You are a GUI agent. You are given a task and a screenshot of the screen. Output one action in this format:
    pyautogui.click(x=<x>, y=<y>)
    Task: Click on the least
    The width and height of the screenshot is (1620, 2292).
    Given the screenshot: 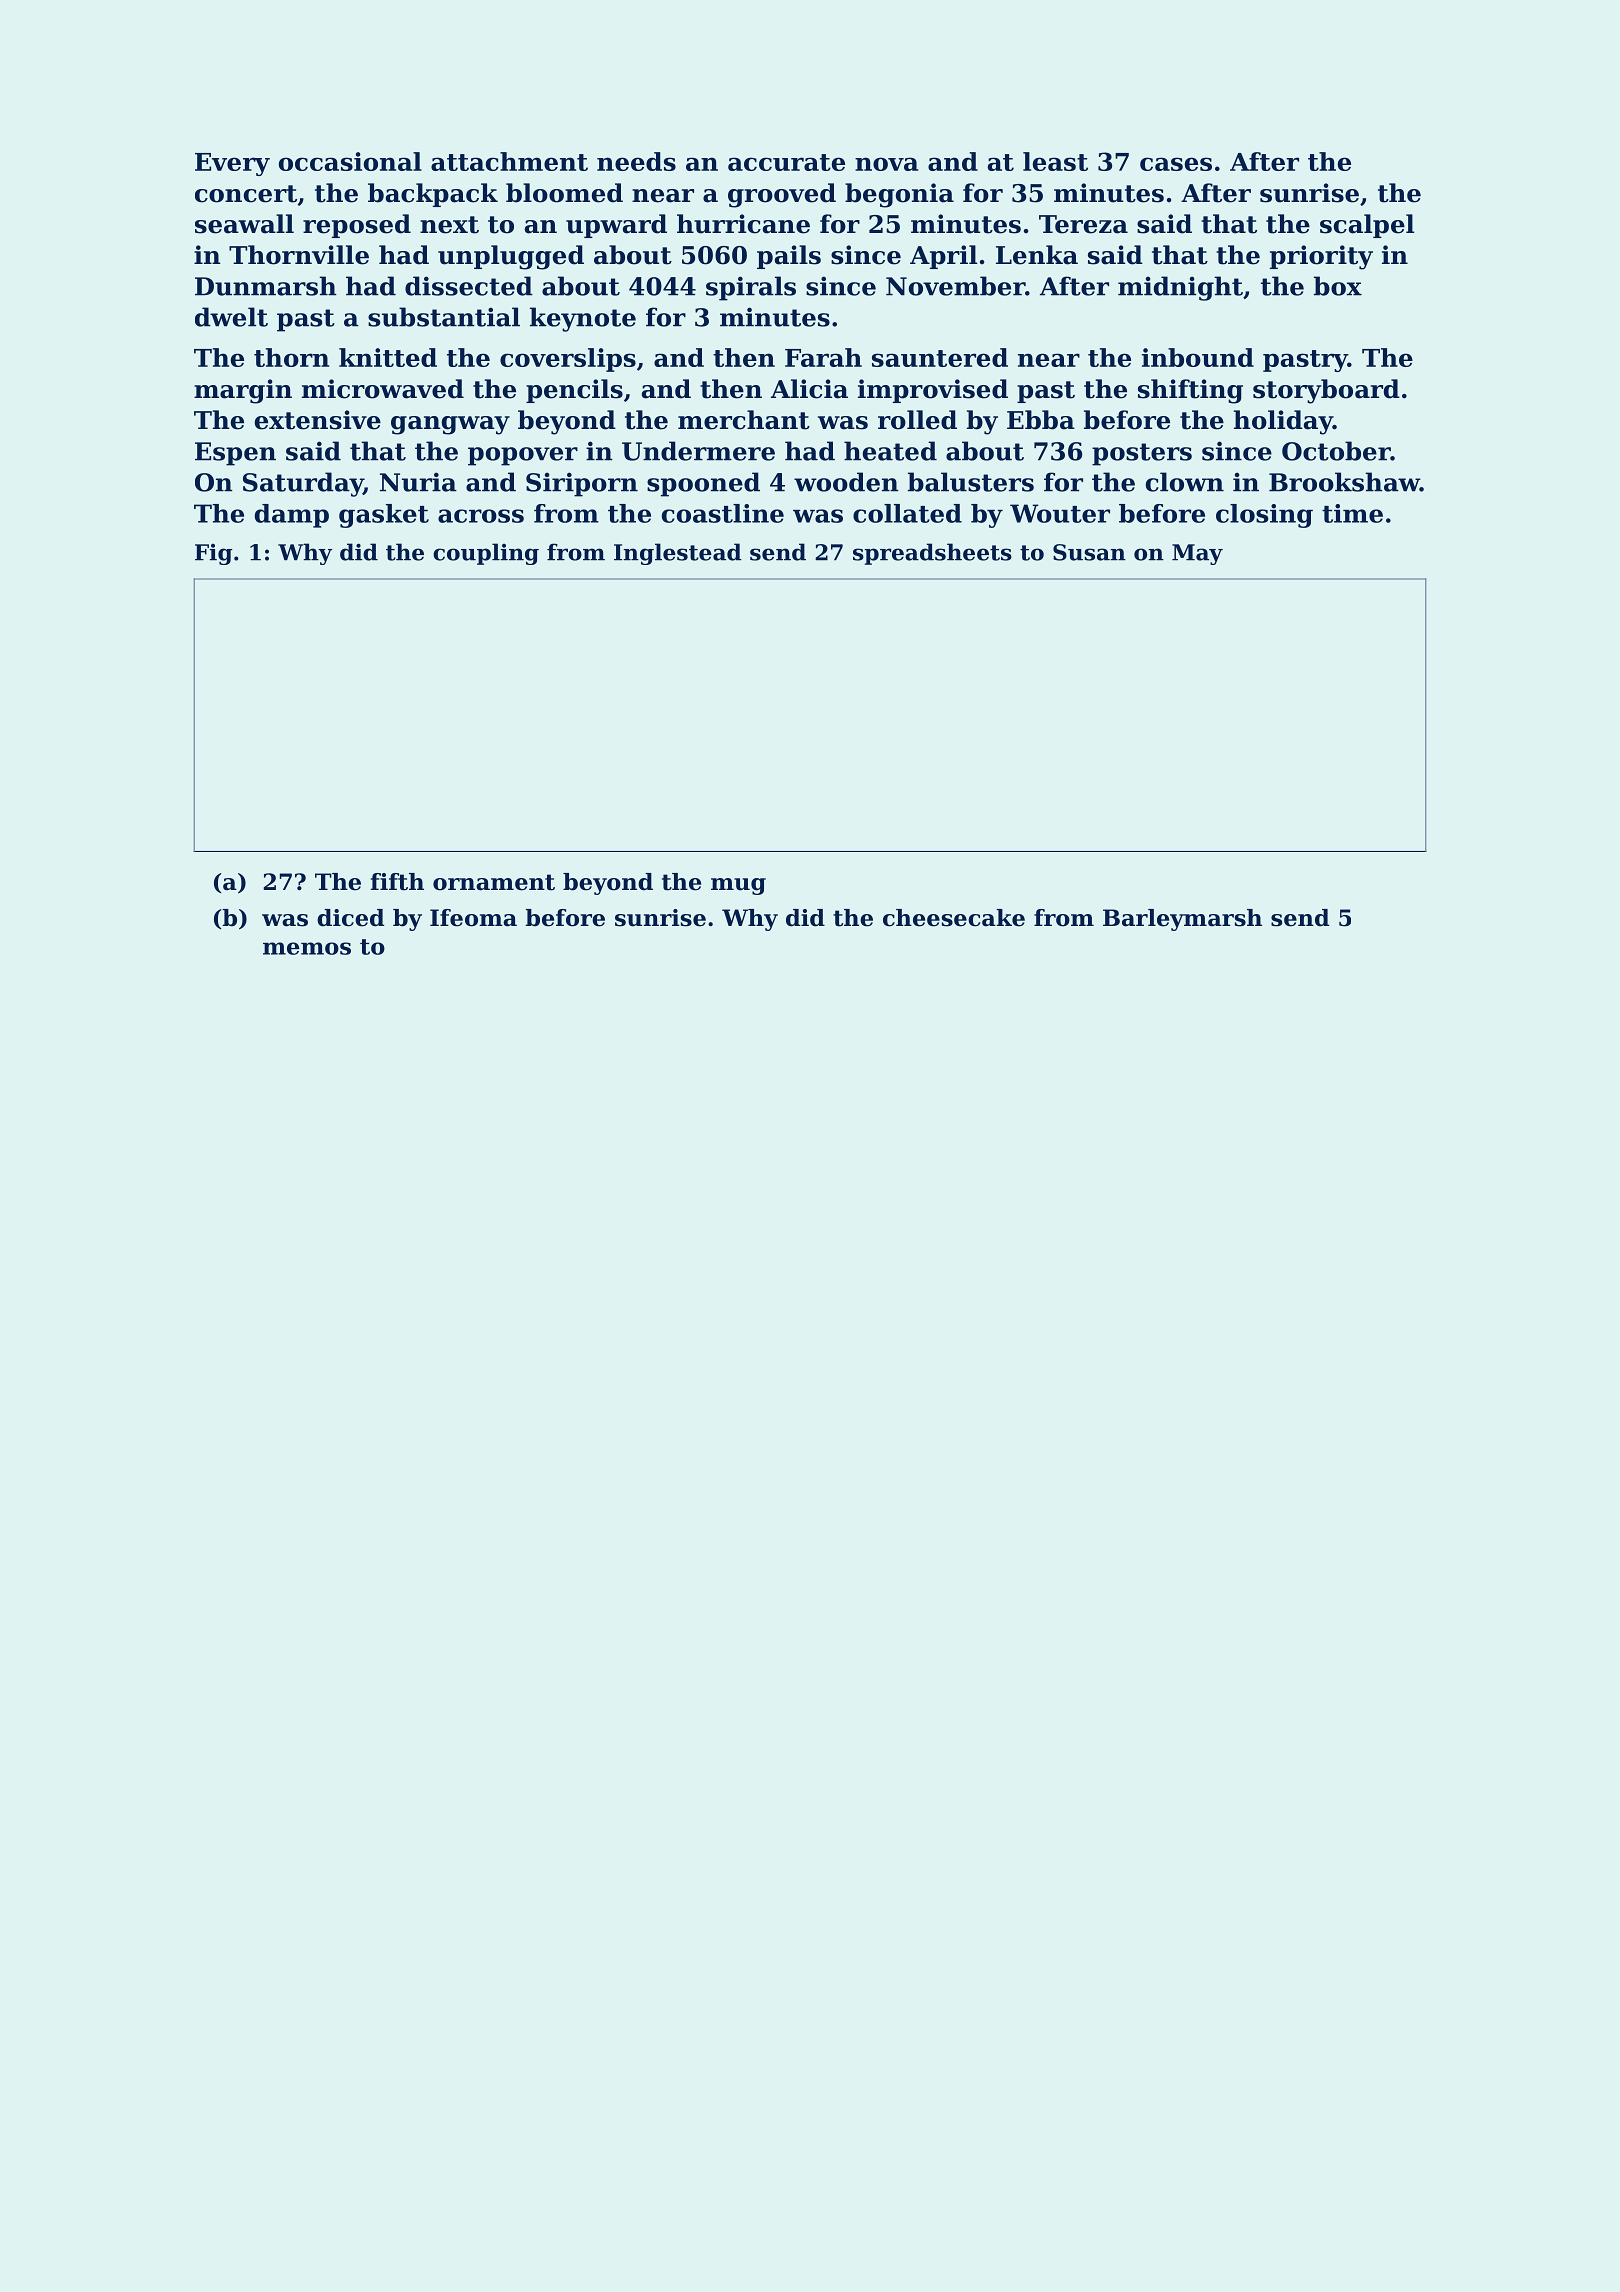 What is the action you would take?
    pyautogui.click(x=1055, y=161)
